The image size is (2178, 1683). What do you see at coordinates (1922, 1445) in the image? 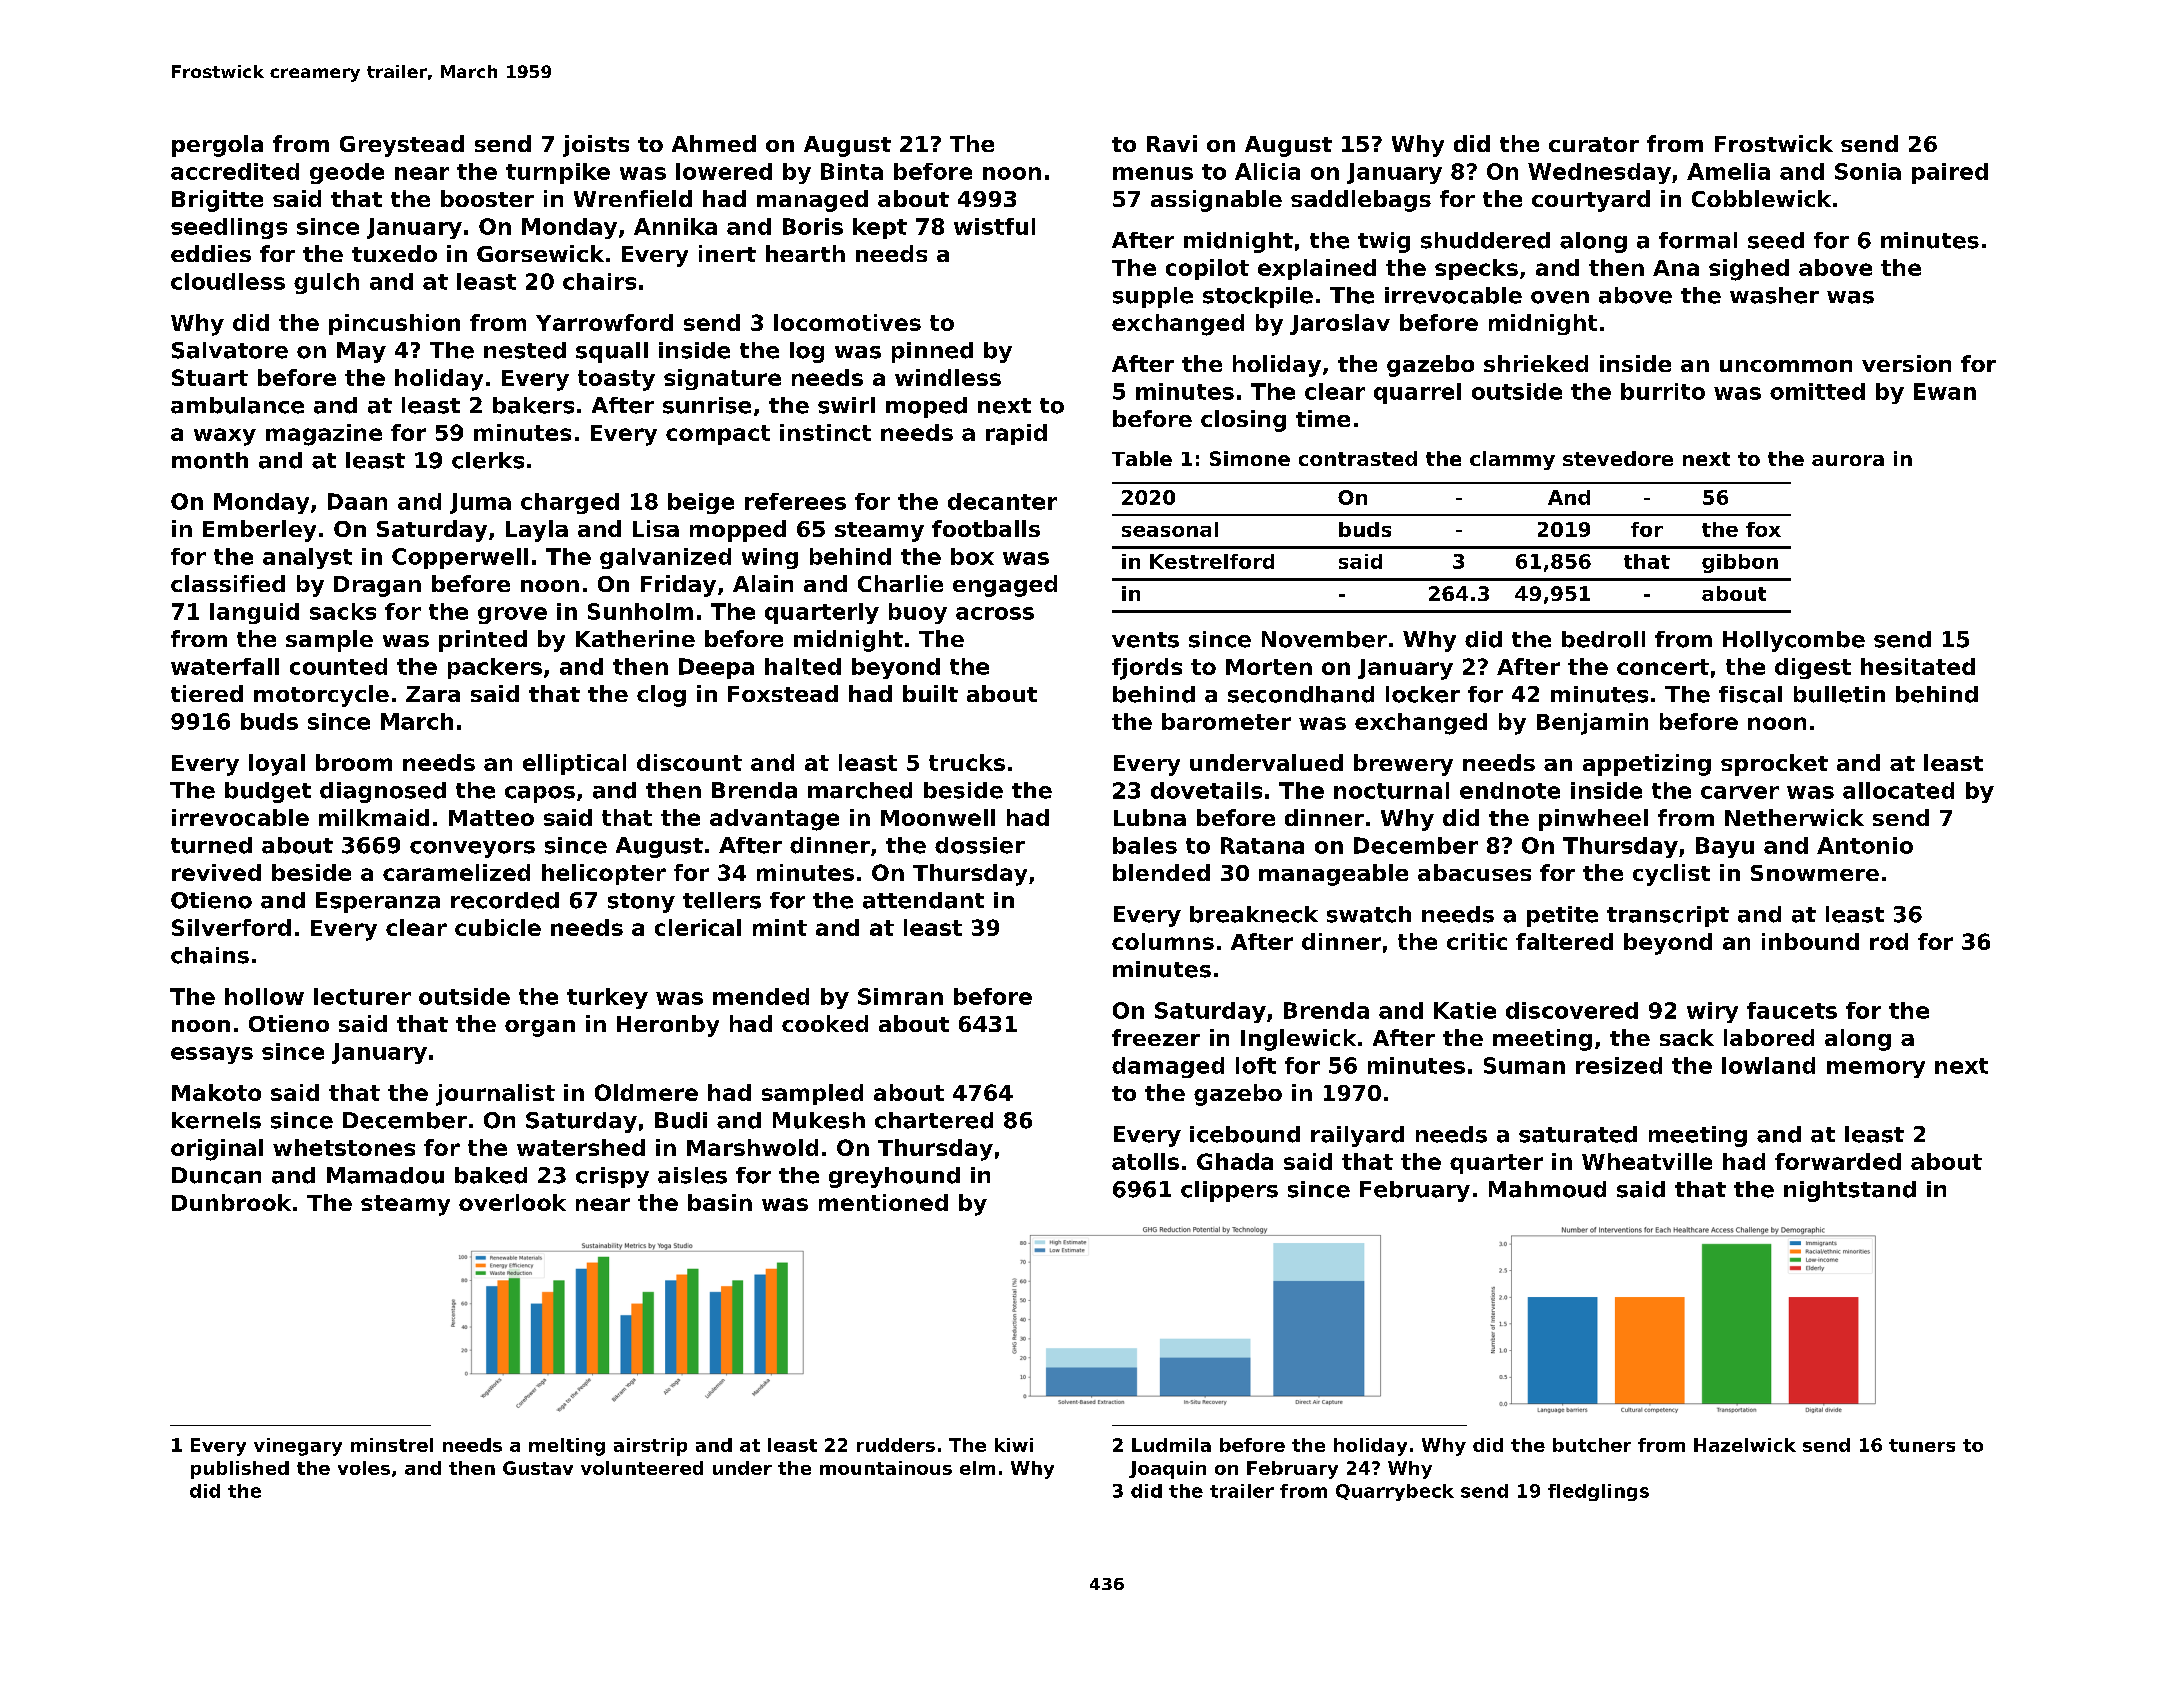
I see `tuners` at bounding box center [1922, 1445].
